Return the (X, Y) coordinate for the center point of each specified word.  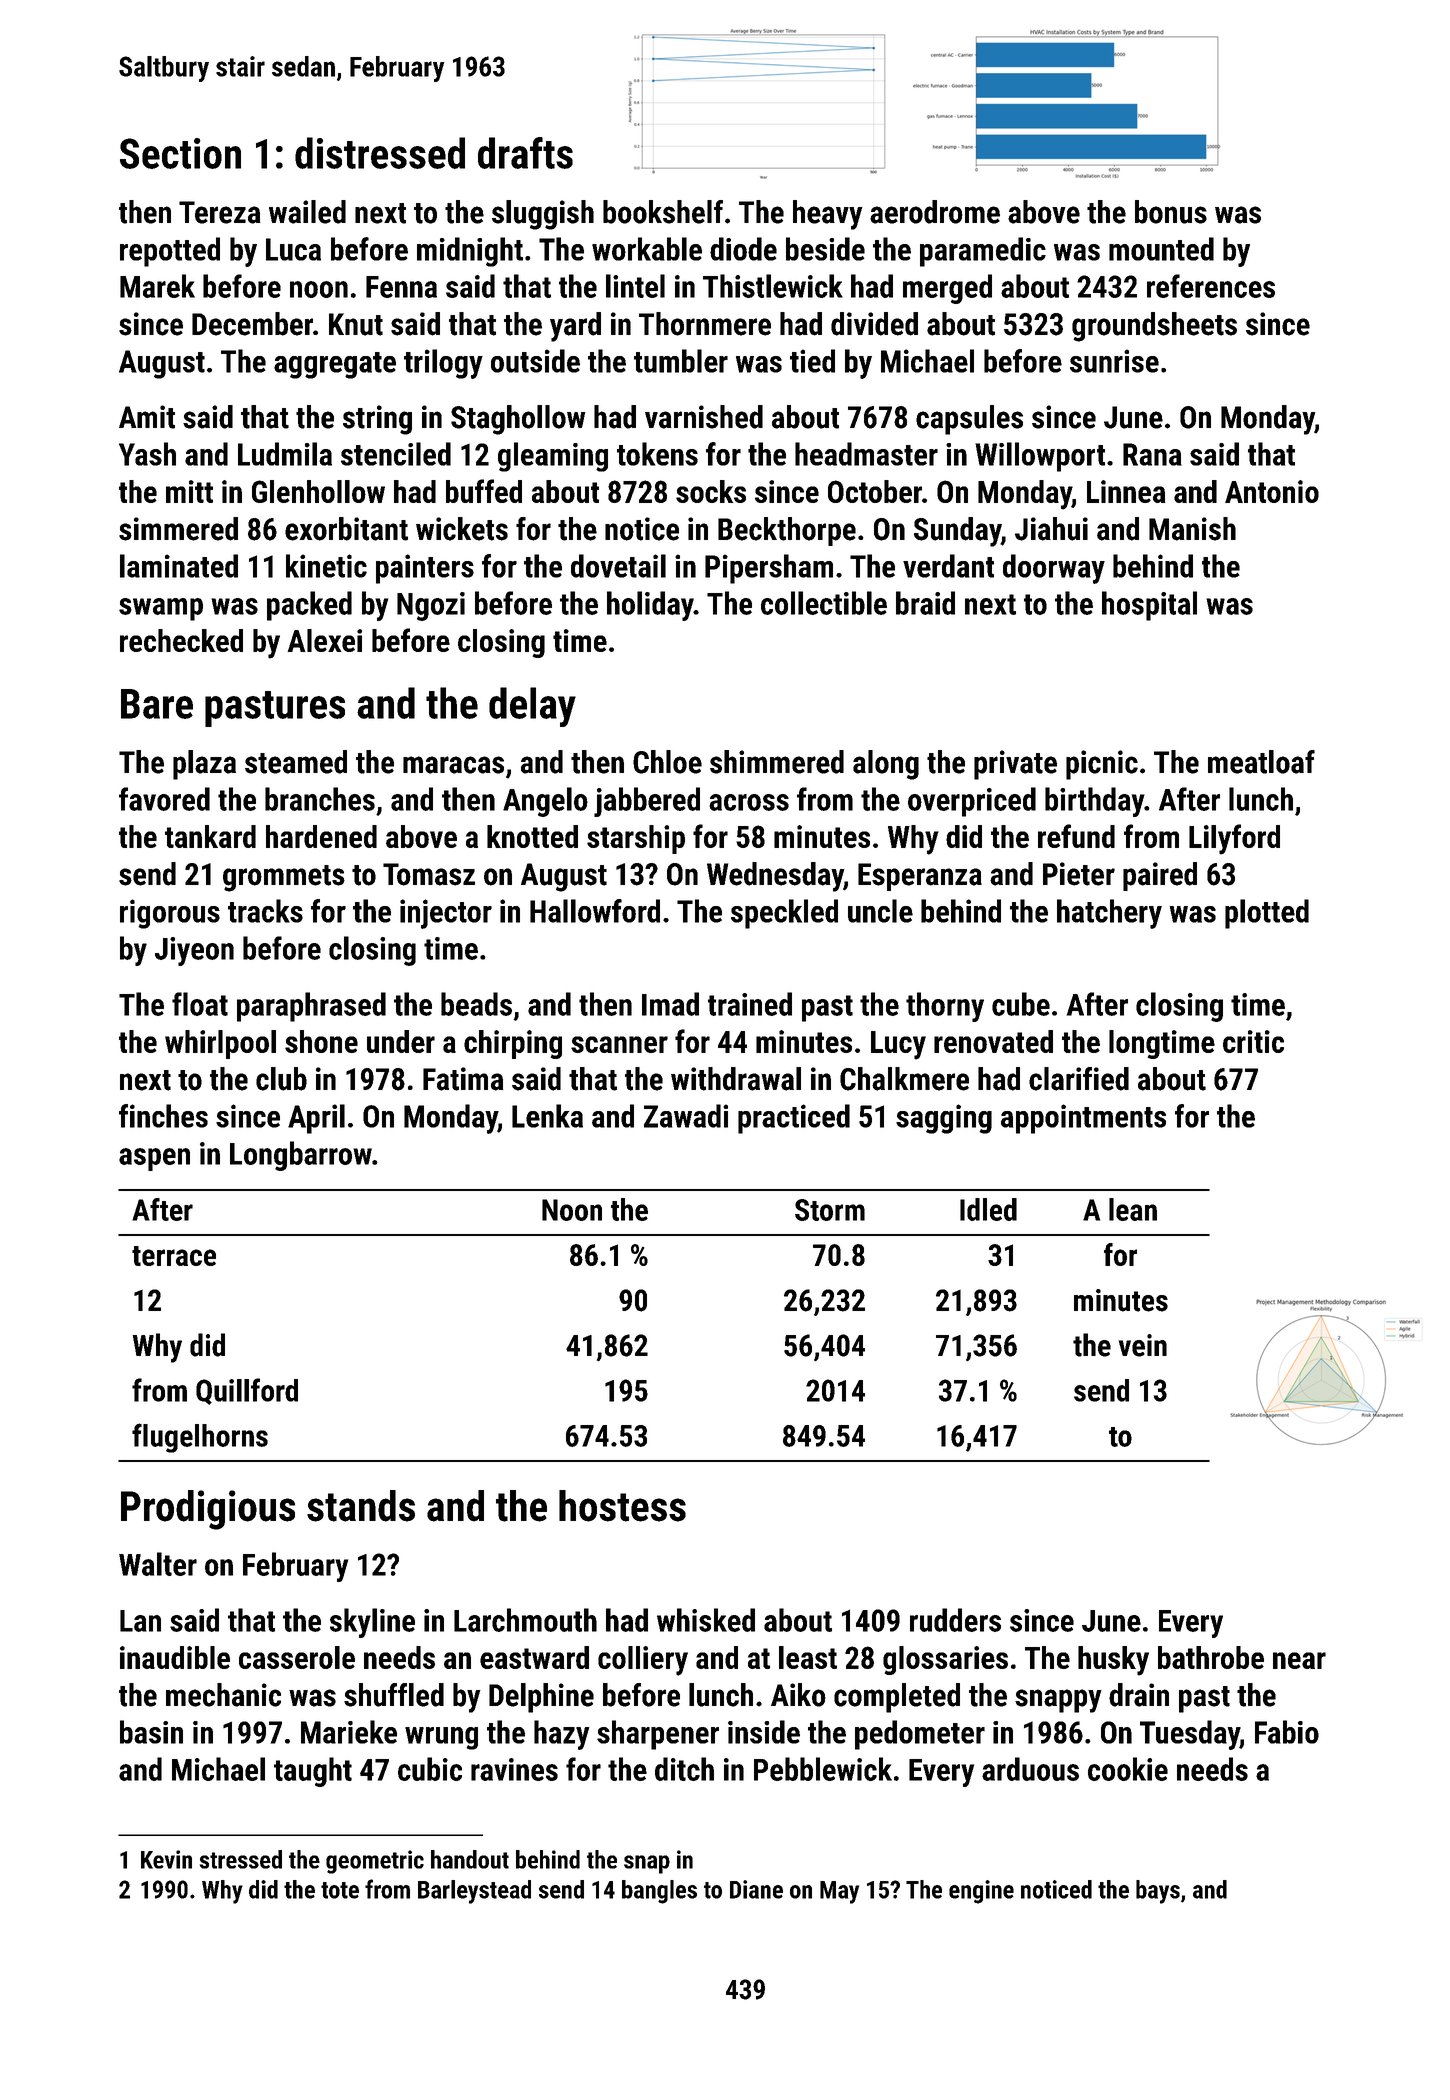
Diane (756, 1889)
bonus (1171, 212)
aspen (154, 1159)
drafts (525, 153)
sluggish (543, 215)
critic (1253, 1041)
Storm (830, 1210)
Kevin (166, 1859)
